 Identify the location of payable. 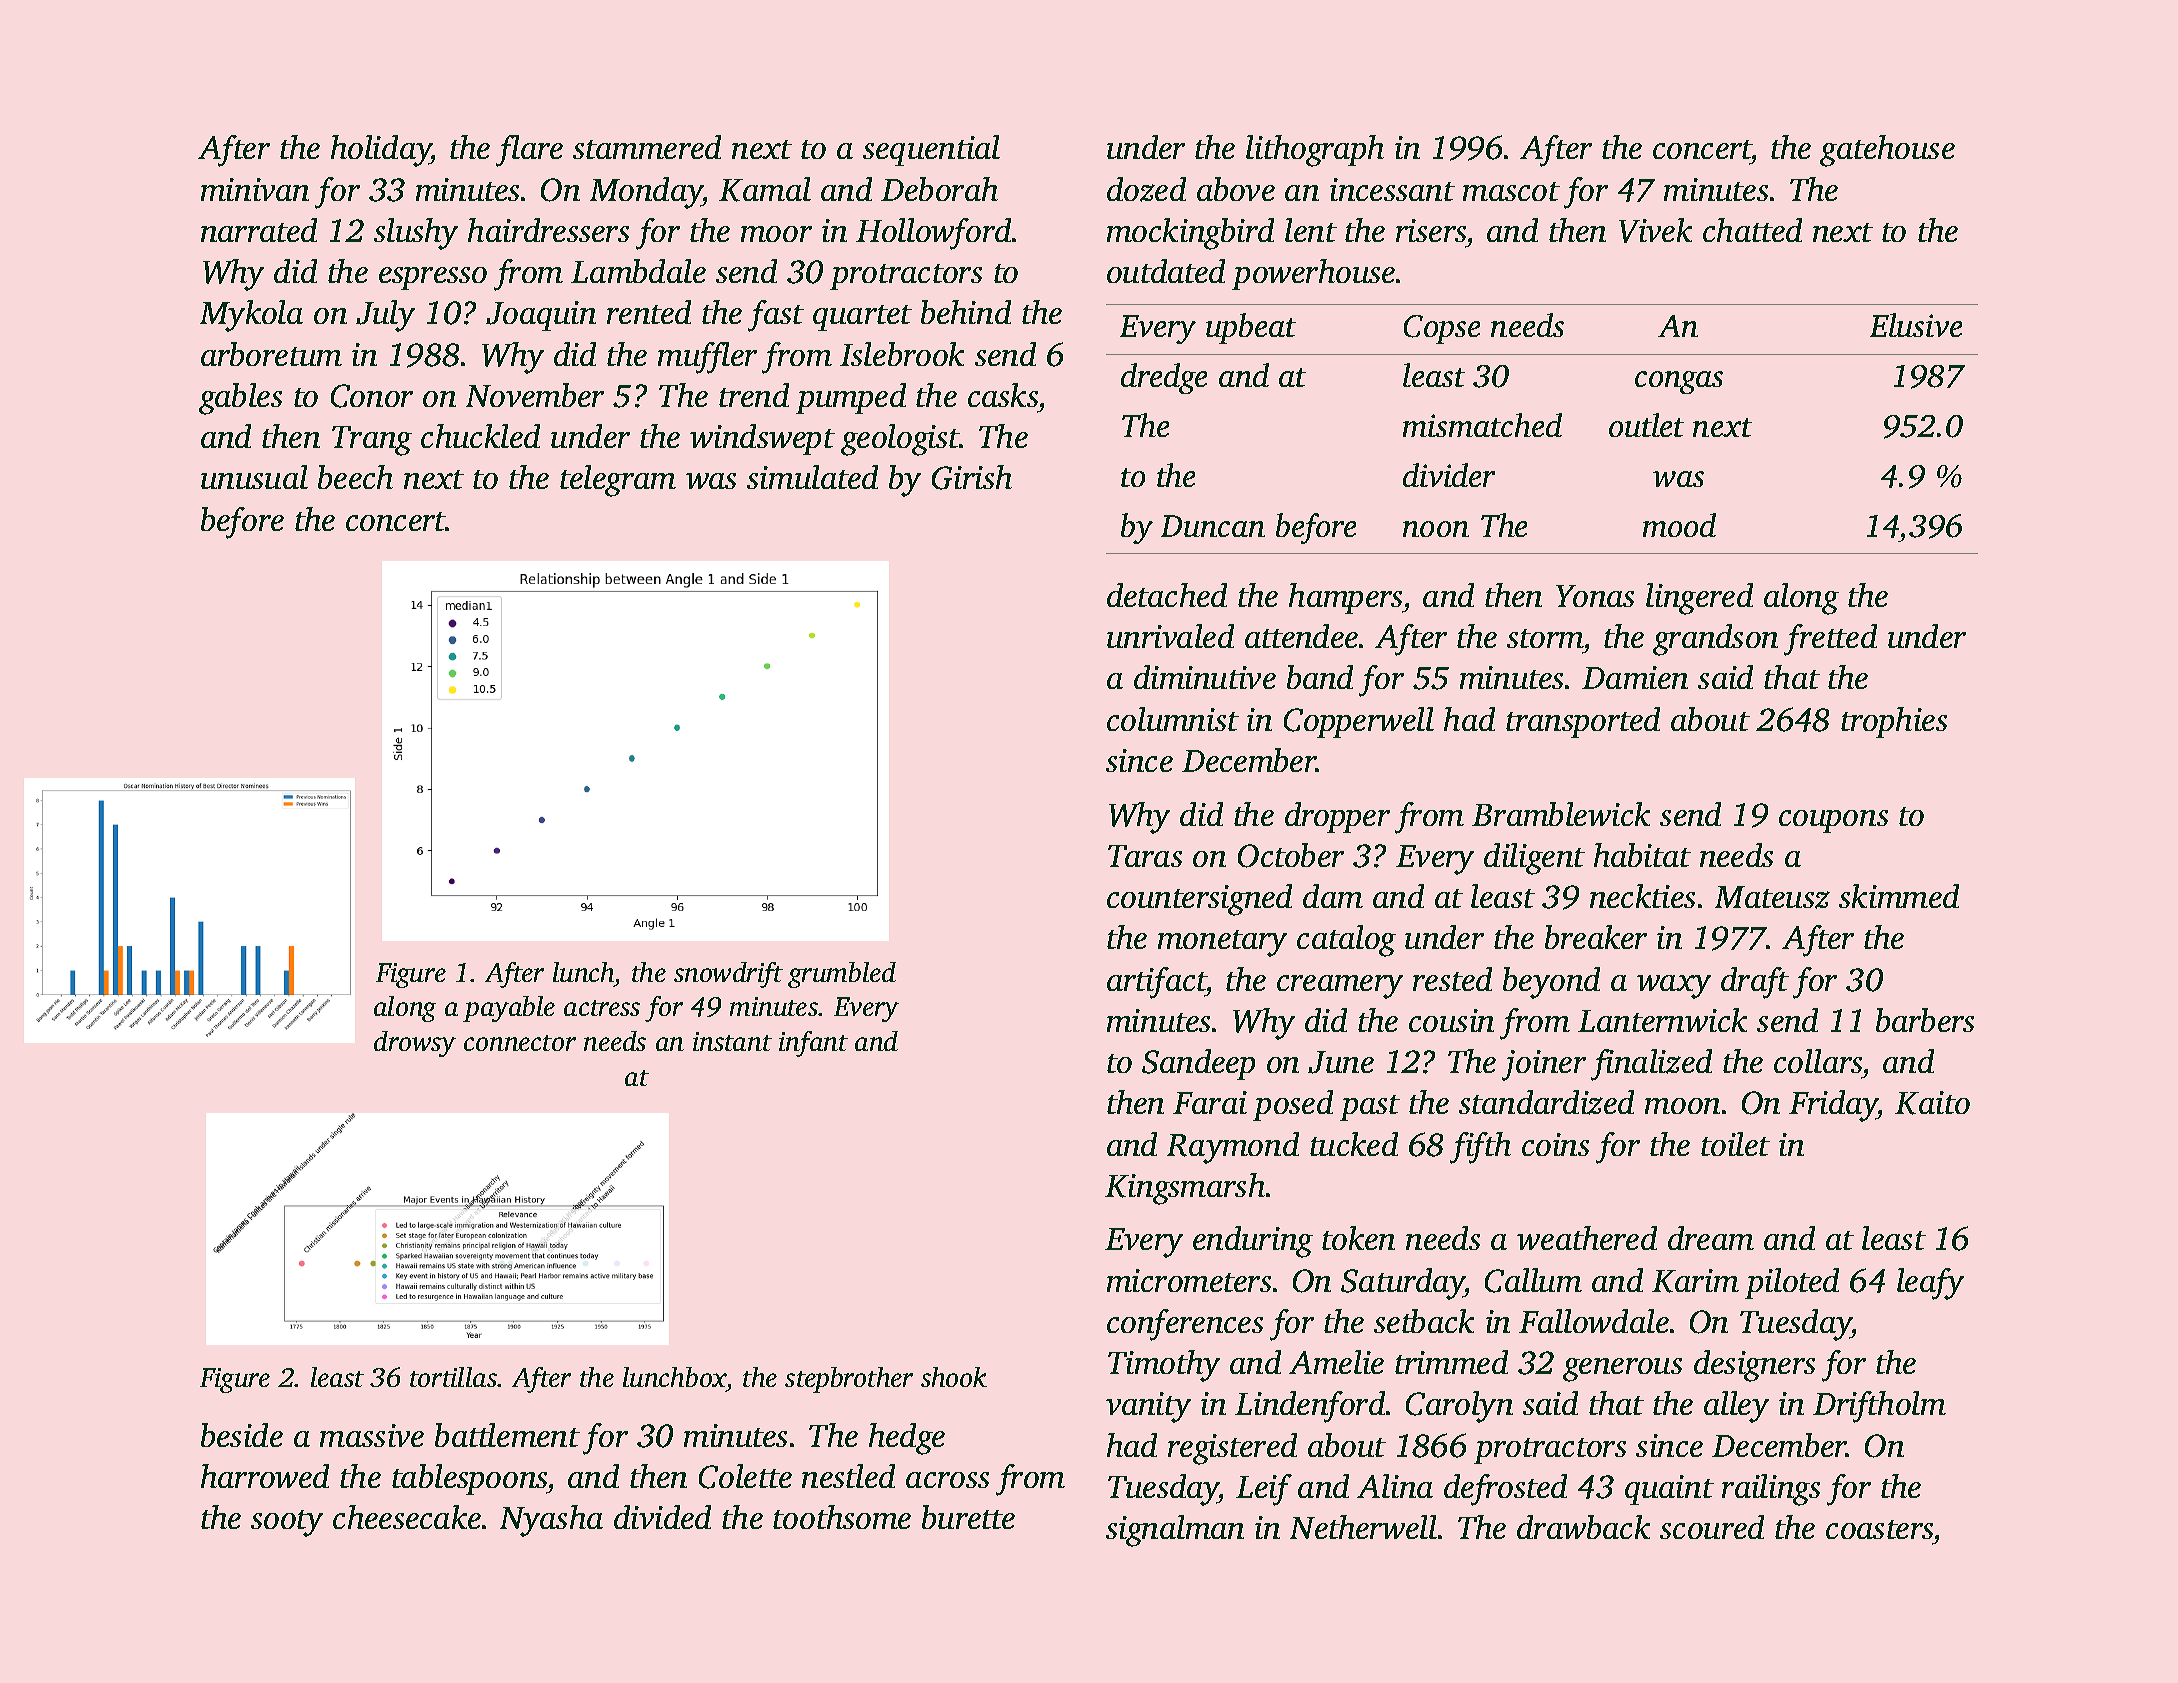
(509, 1009).
